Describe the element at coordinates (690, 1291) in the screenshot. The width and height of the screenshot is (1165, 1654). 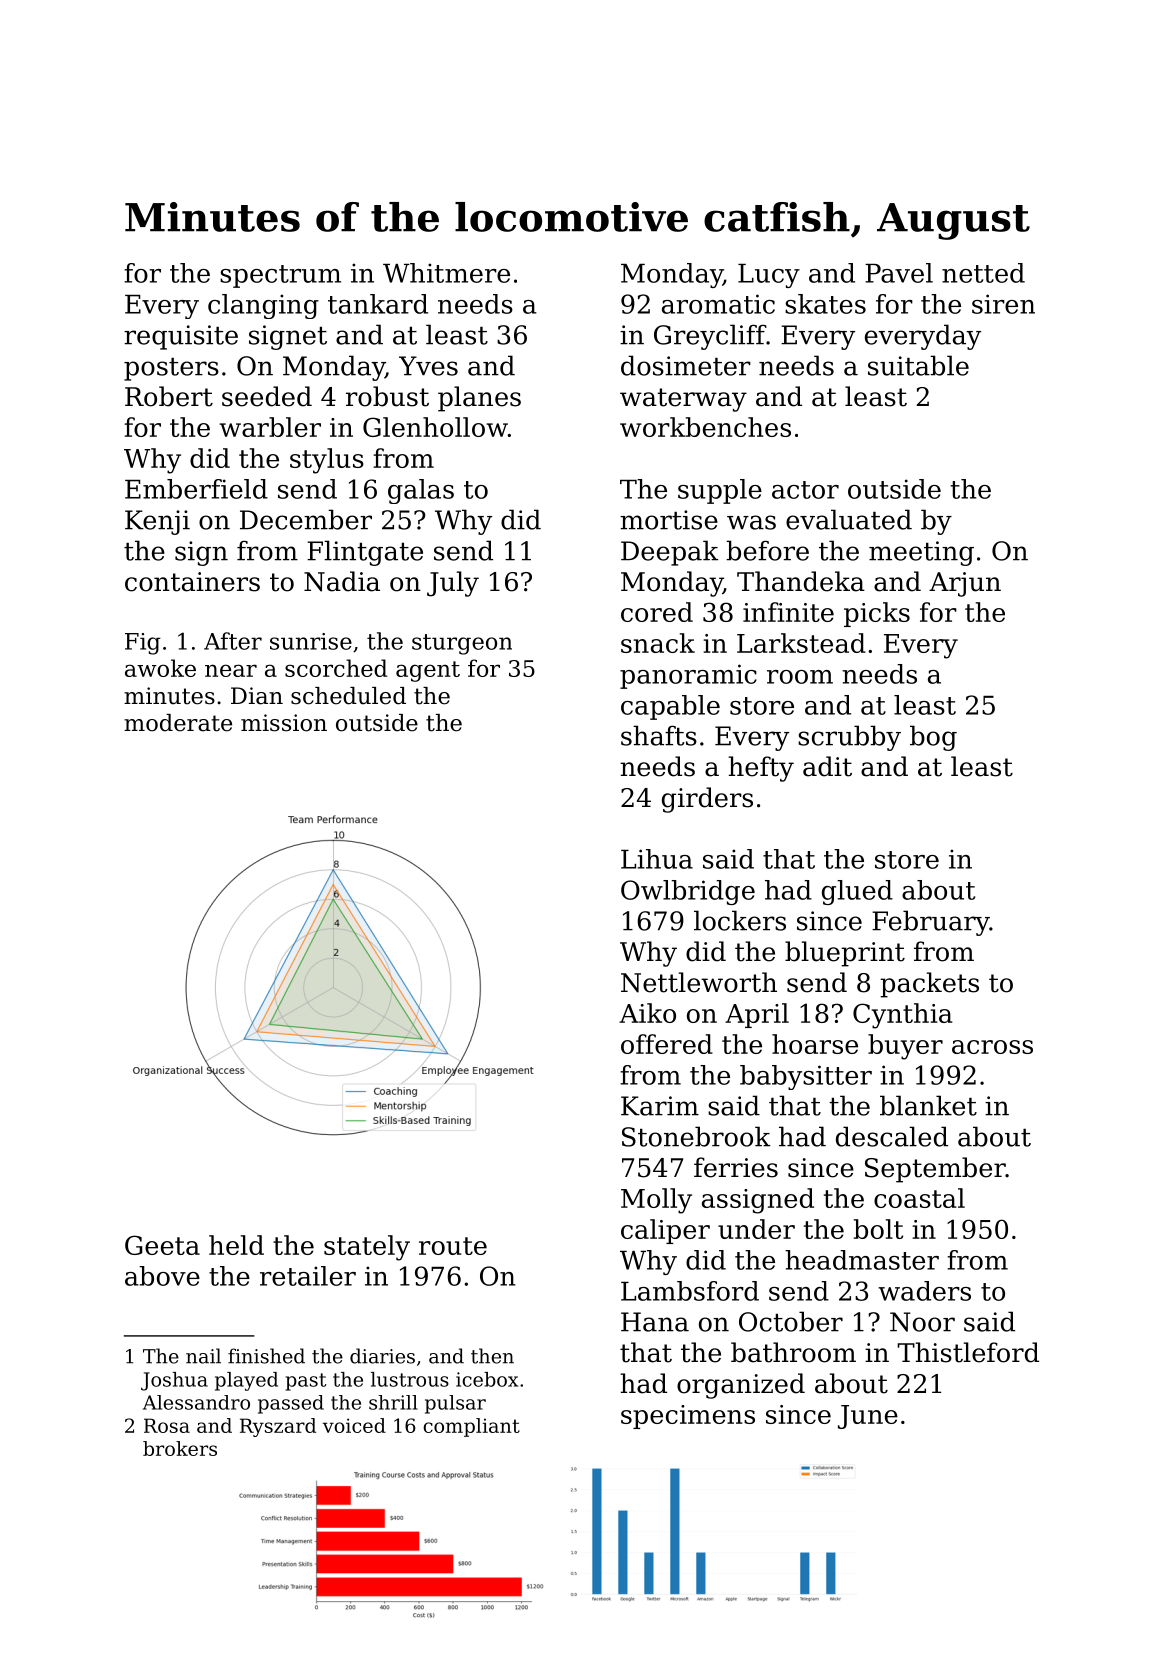
I see `Lambsford` at that location.
